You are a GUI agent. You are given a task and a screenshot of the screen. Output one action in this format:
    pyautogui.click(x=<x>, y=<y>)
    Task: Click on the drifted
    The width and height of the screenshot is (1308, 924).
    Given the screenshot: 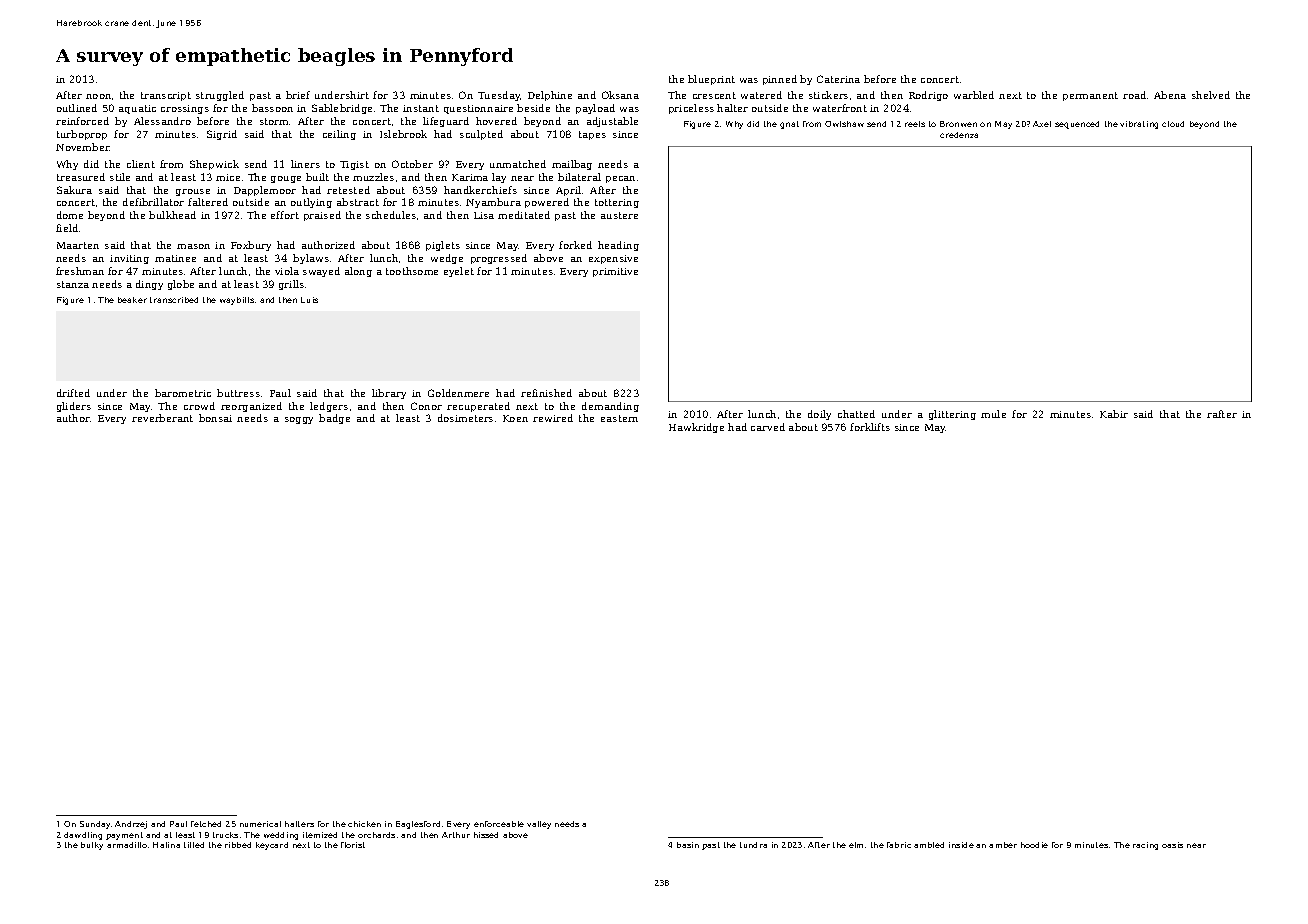 What is the action you would take?
    pyautogui.click(x=73, y=393)
